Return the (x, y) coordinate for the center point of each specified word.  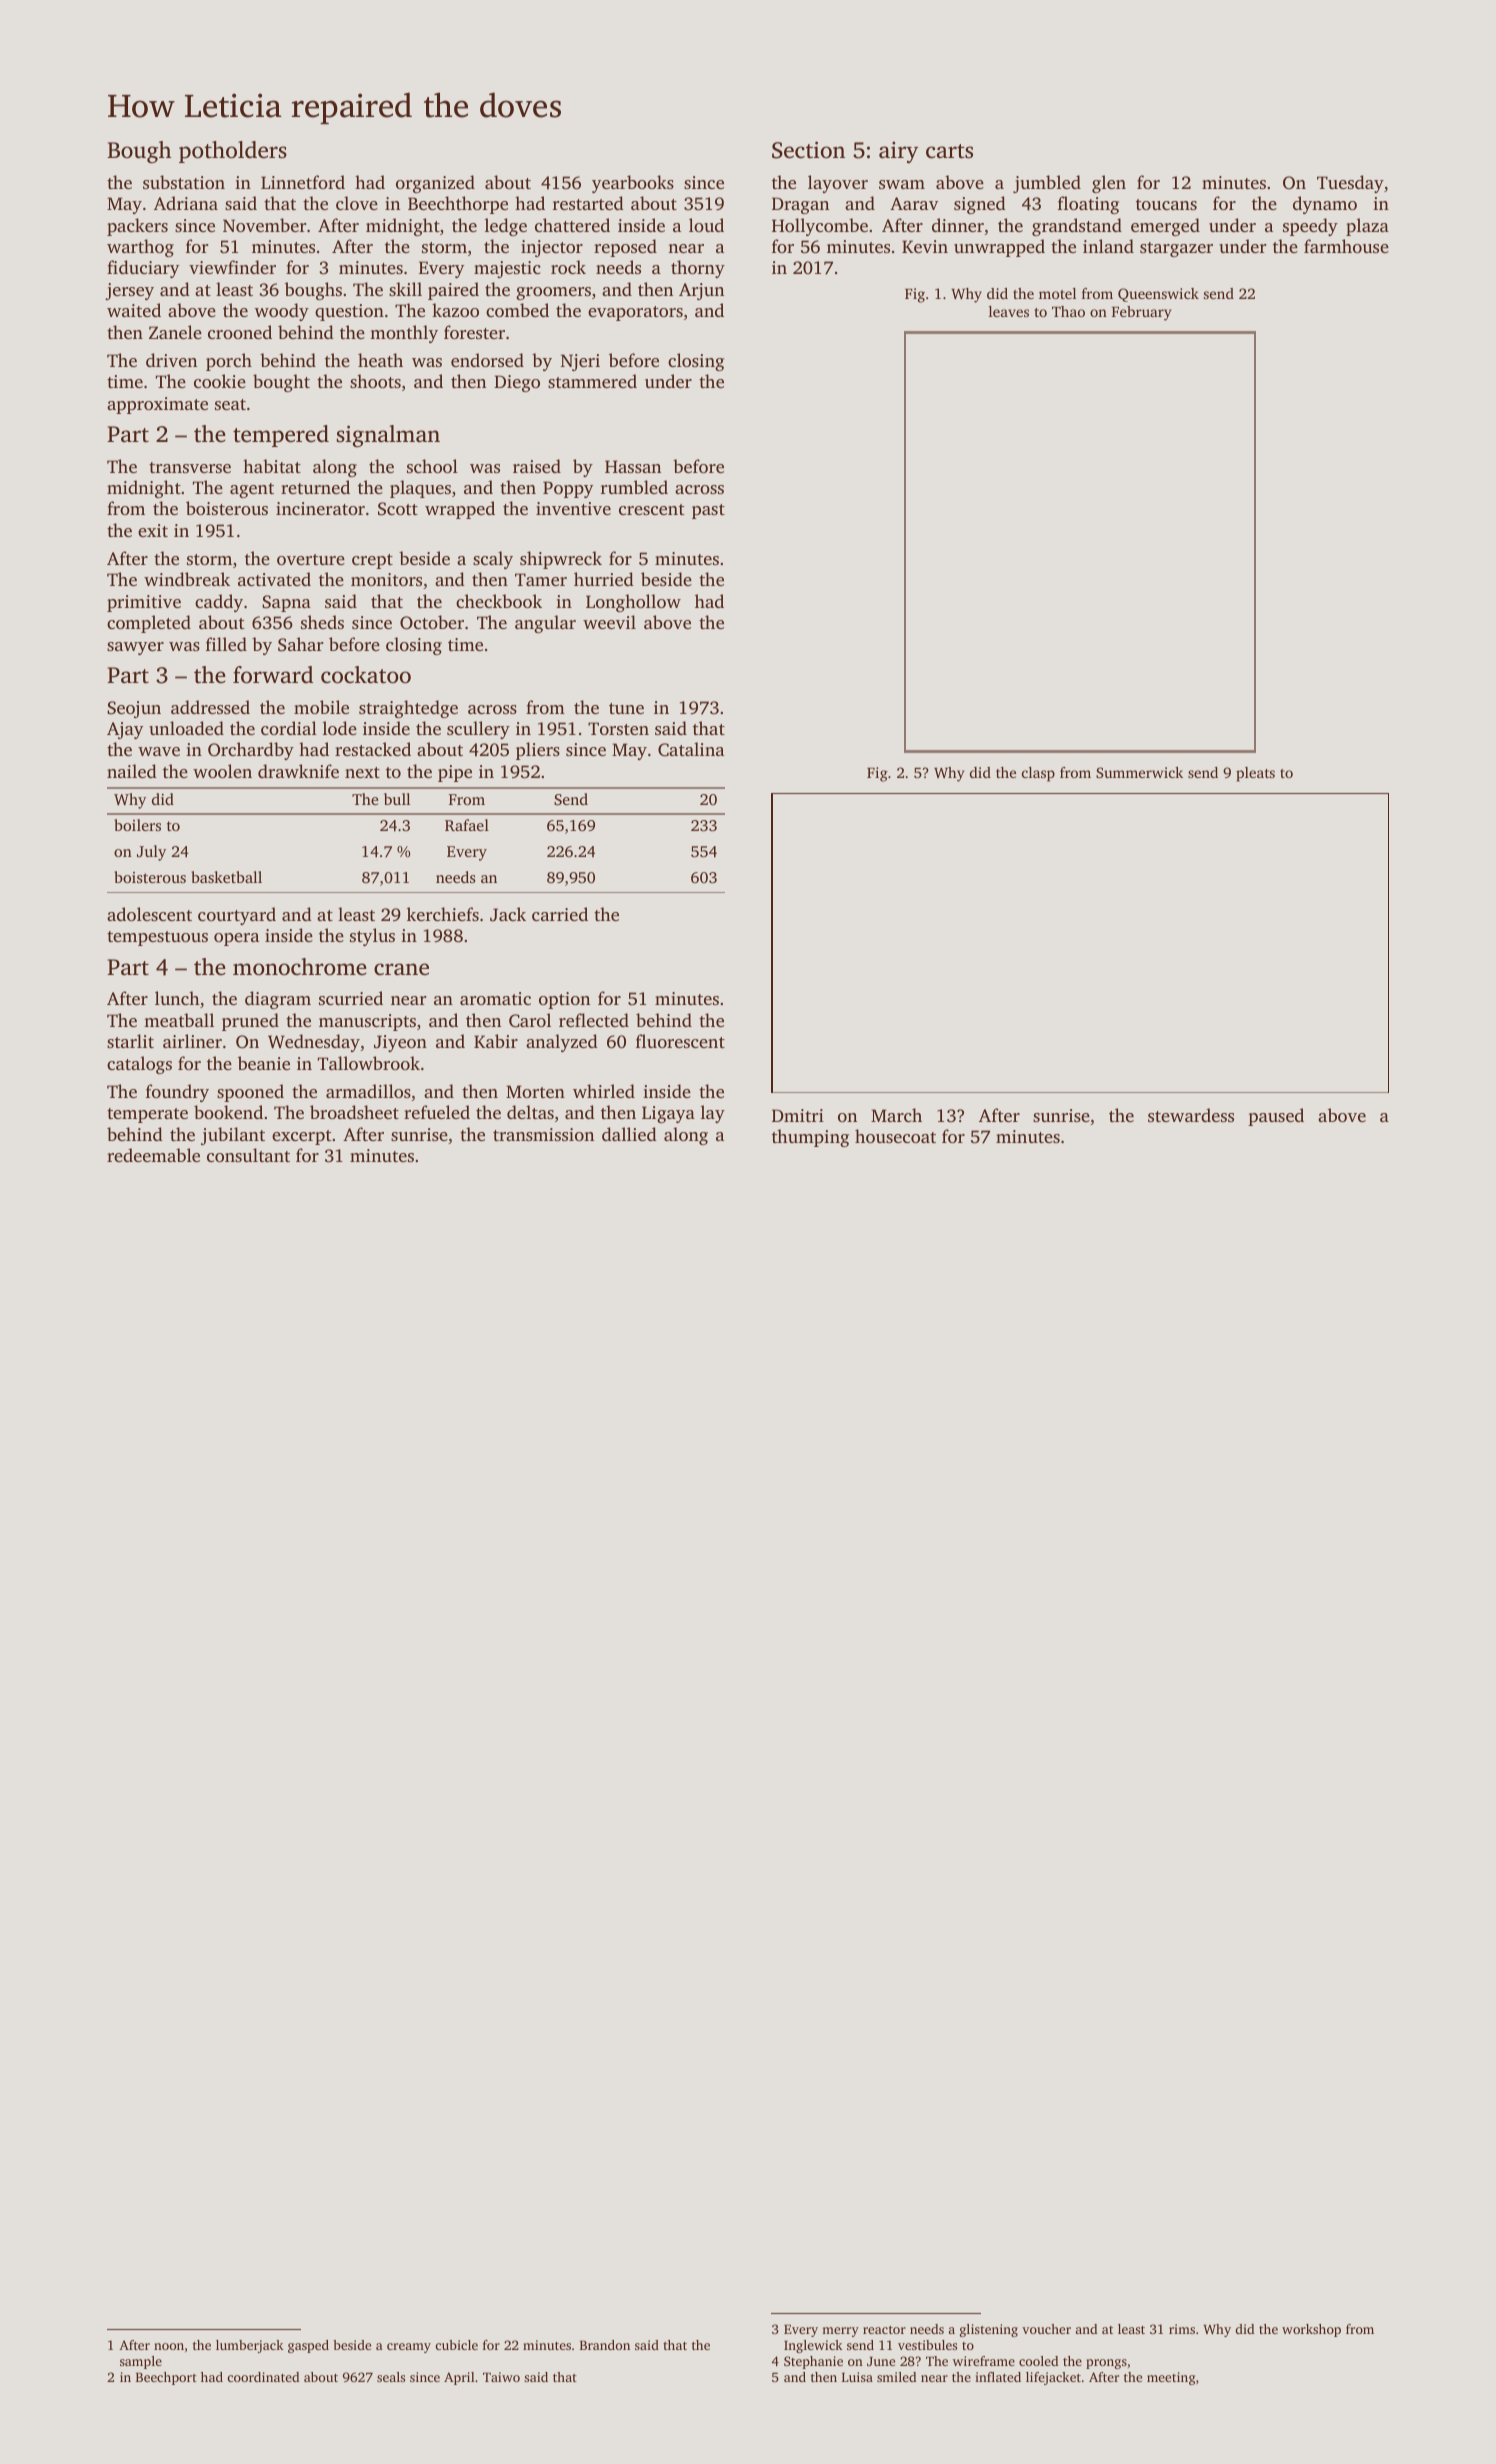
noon (169, 2346)
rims (1182, 2329)
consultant (248, 1155)
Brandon (605, 2345)
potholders (233, 152)
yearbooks (633, 184)
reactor (884, 2330)
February (1141, 313)
